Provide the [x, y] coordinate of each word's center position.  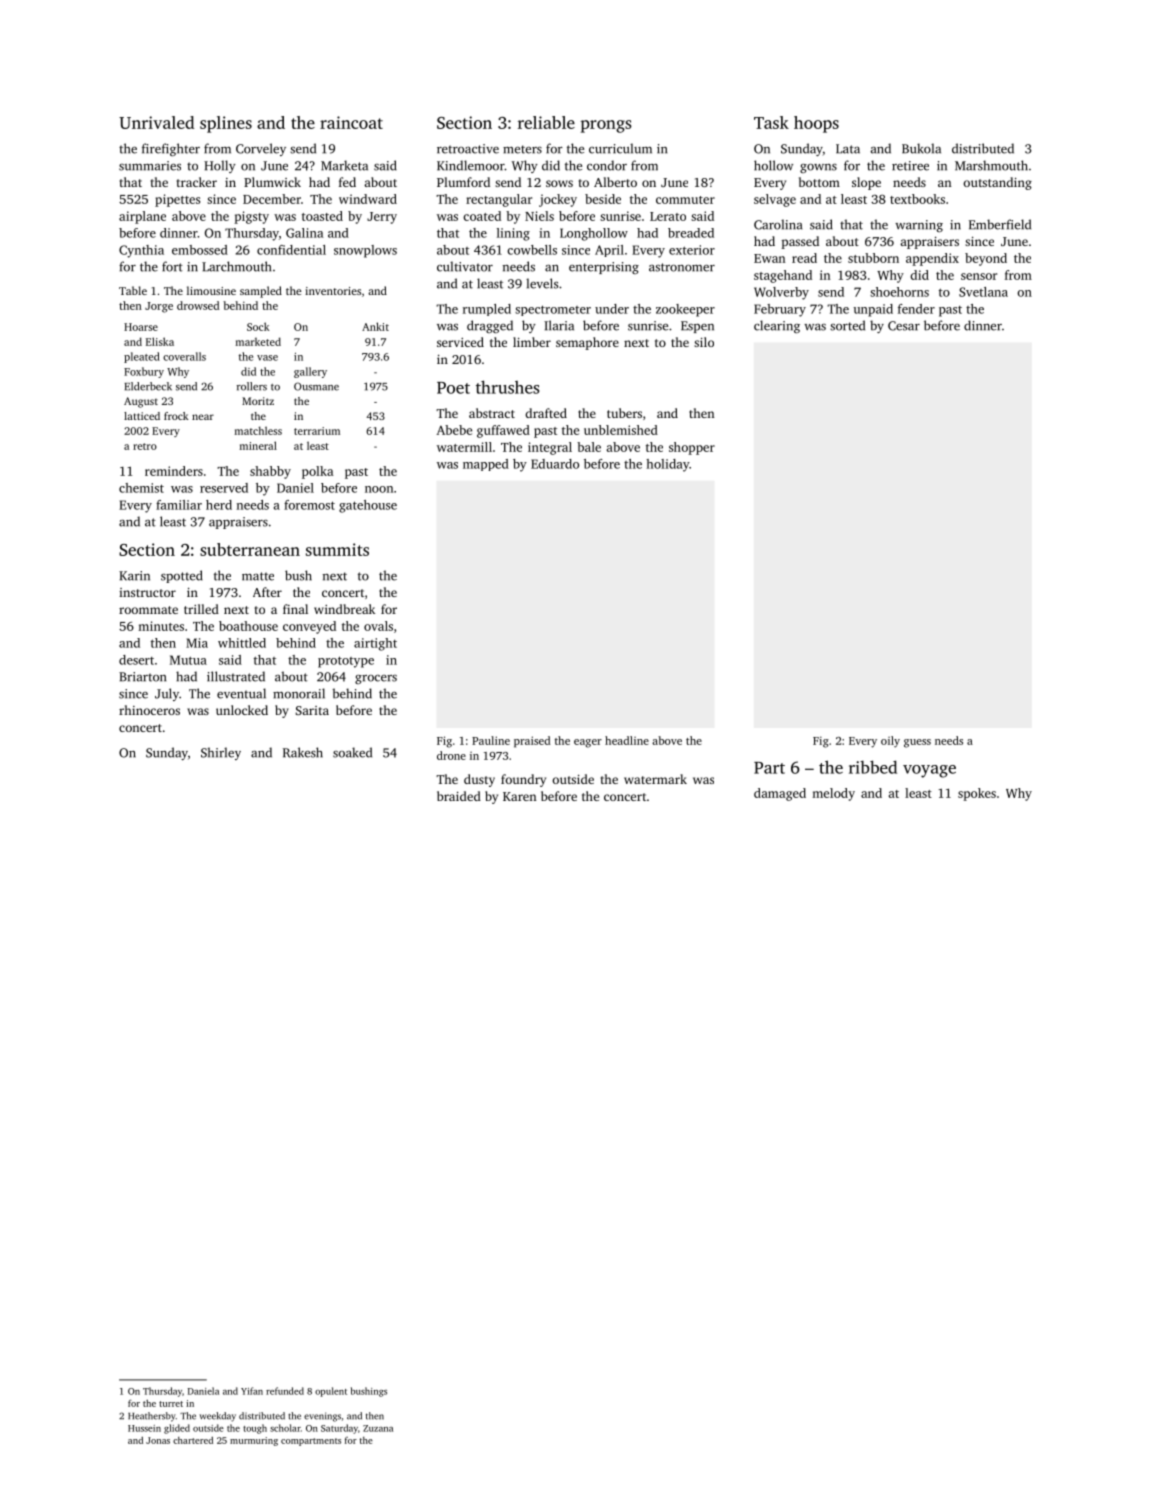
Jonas [158, 1440]
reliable [546, 122]
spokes [977, 794]
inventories [333, 291]
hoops [816, 124]
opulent [331, 1392]
